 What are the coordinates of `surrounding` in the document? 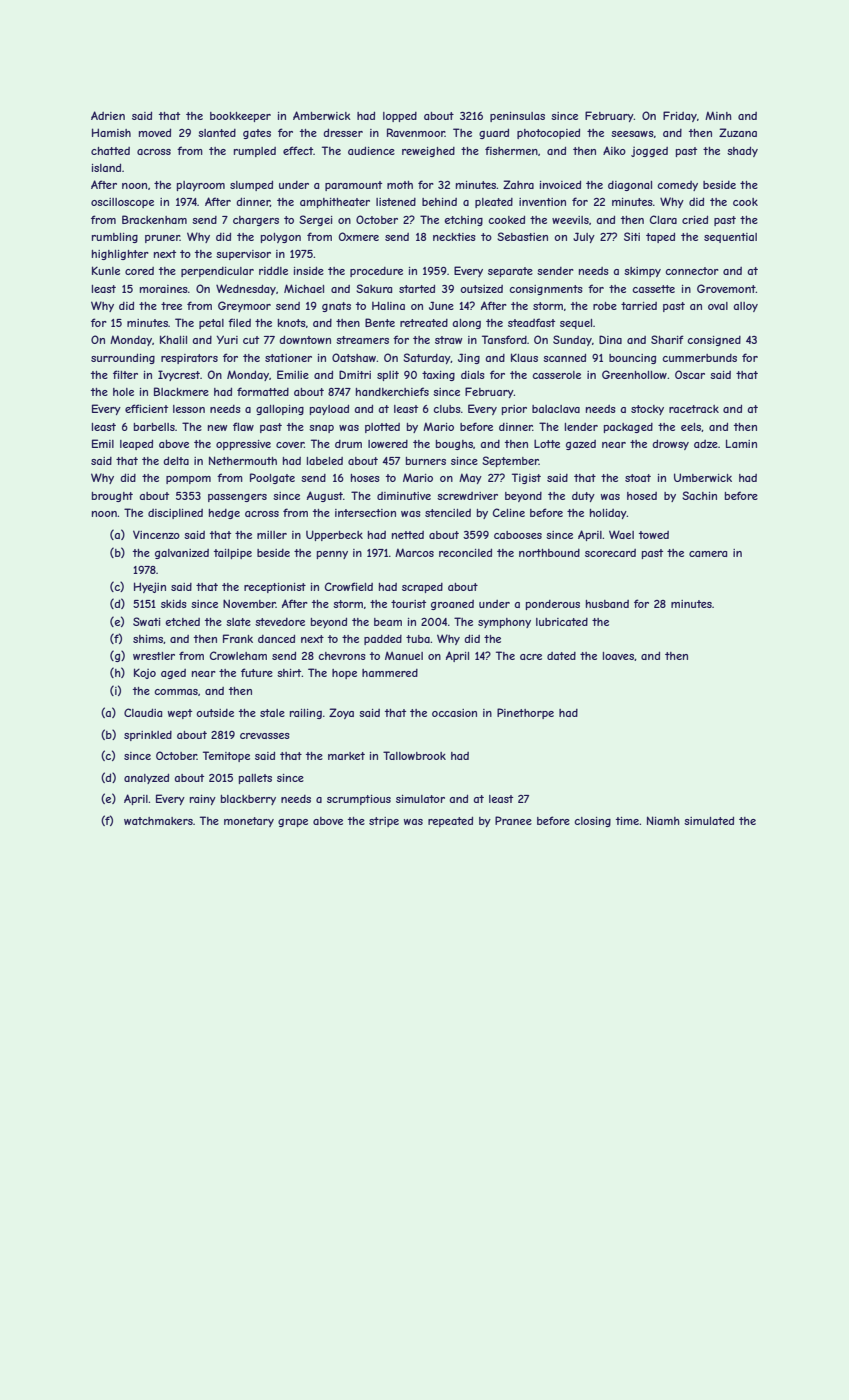 It's located at (123, 358).
